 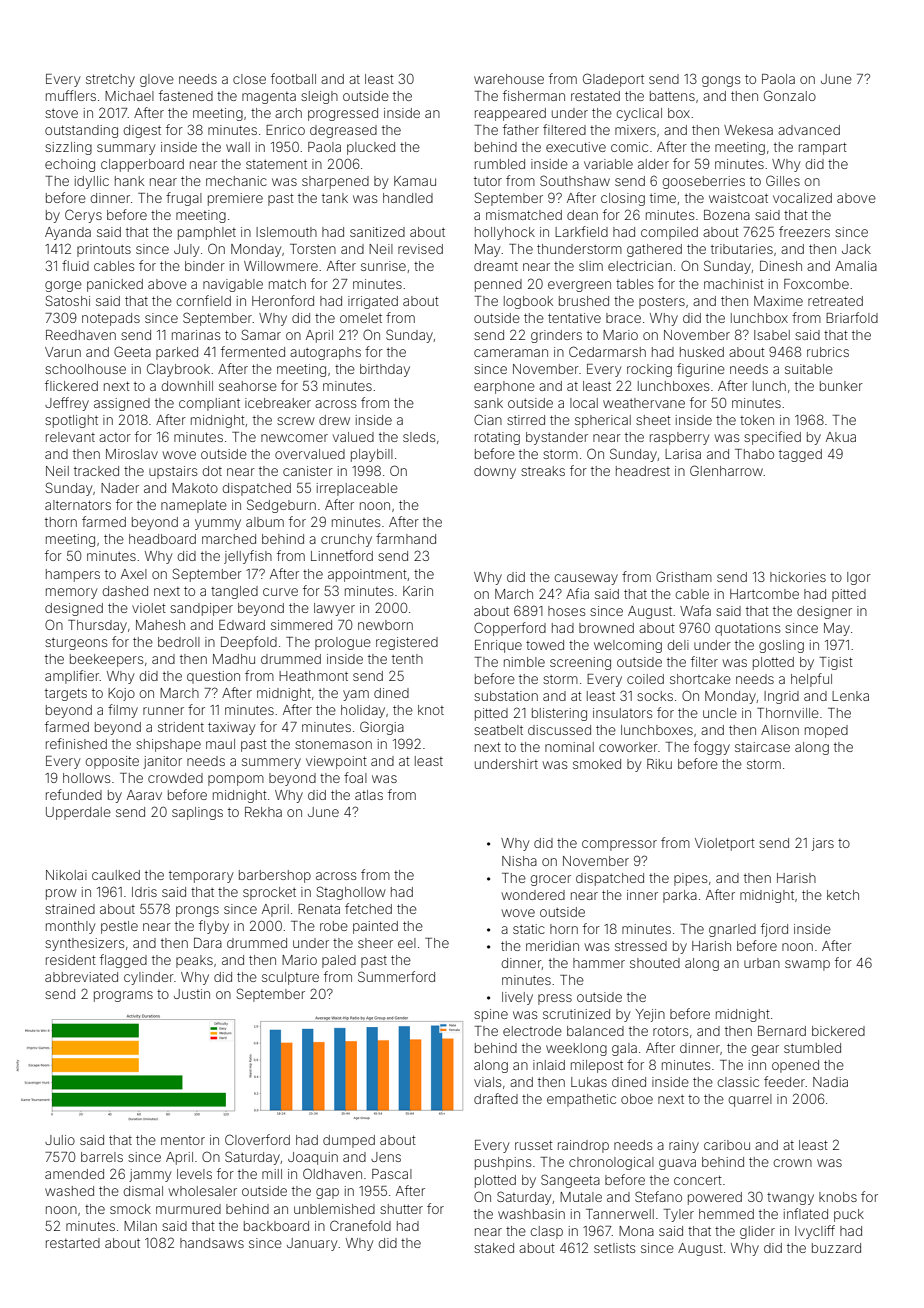 What do you see at coordinates (115, 285) in the image?
I see `panicked` at bounding box center [115, 285].
